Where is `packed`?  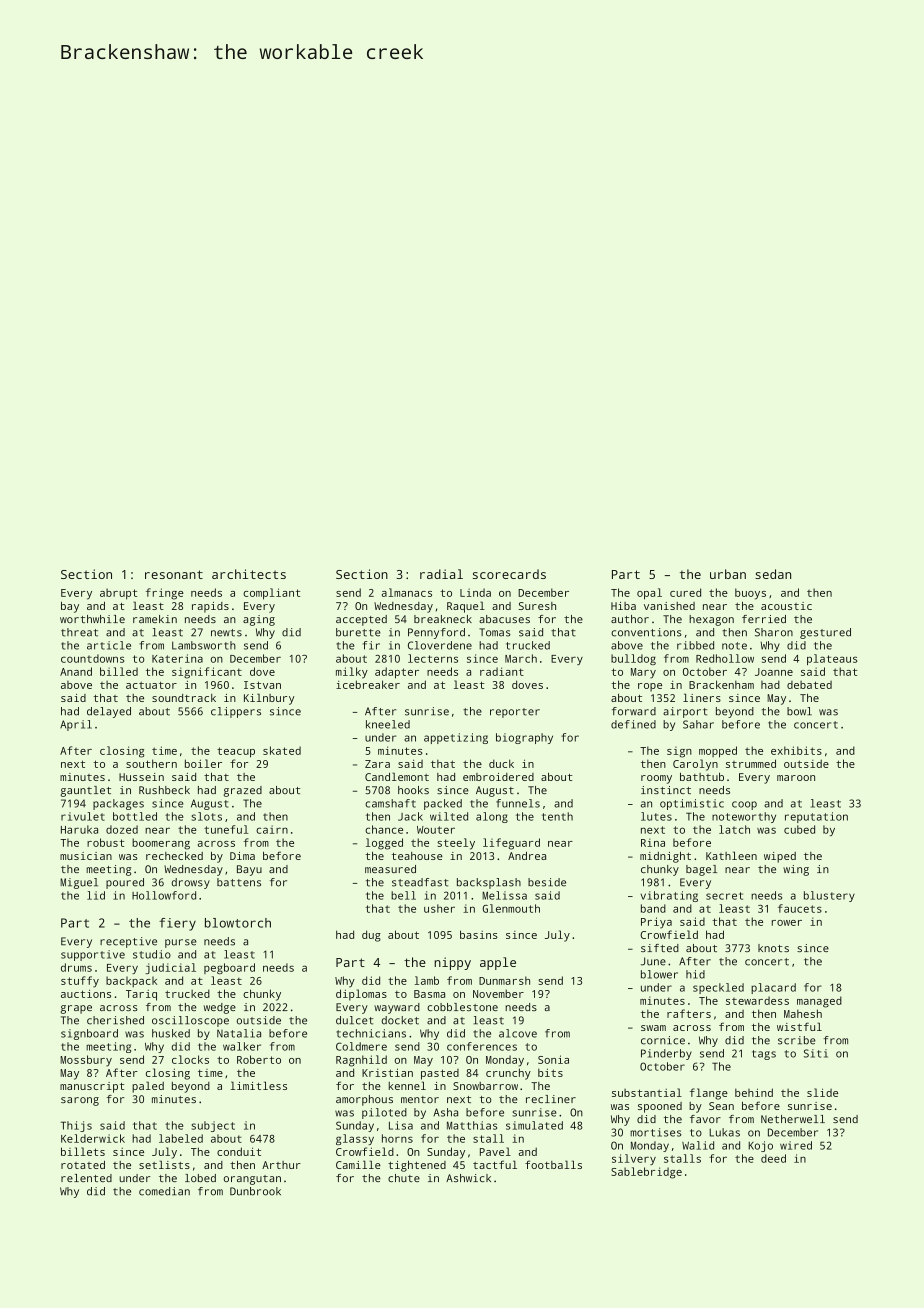 packed is located at coordinates (443, 804).
